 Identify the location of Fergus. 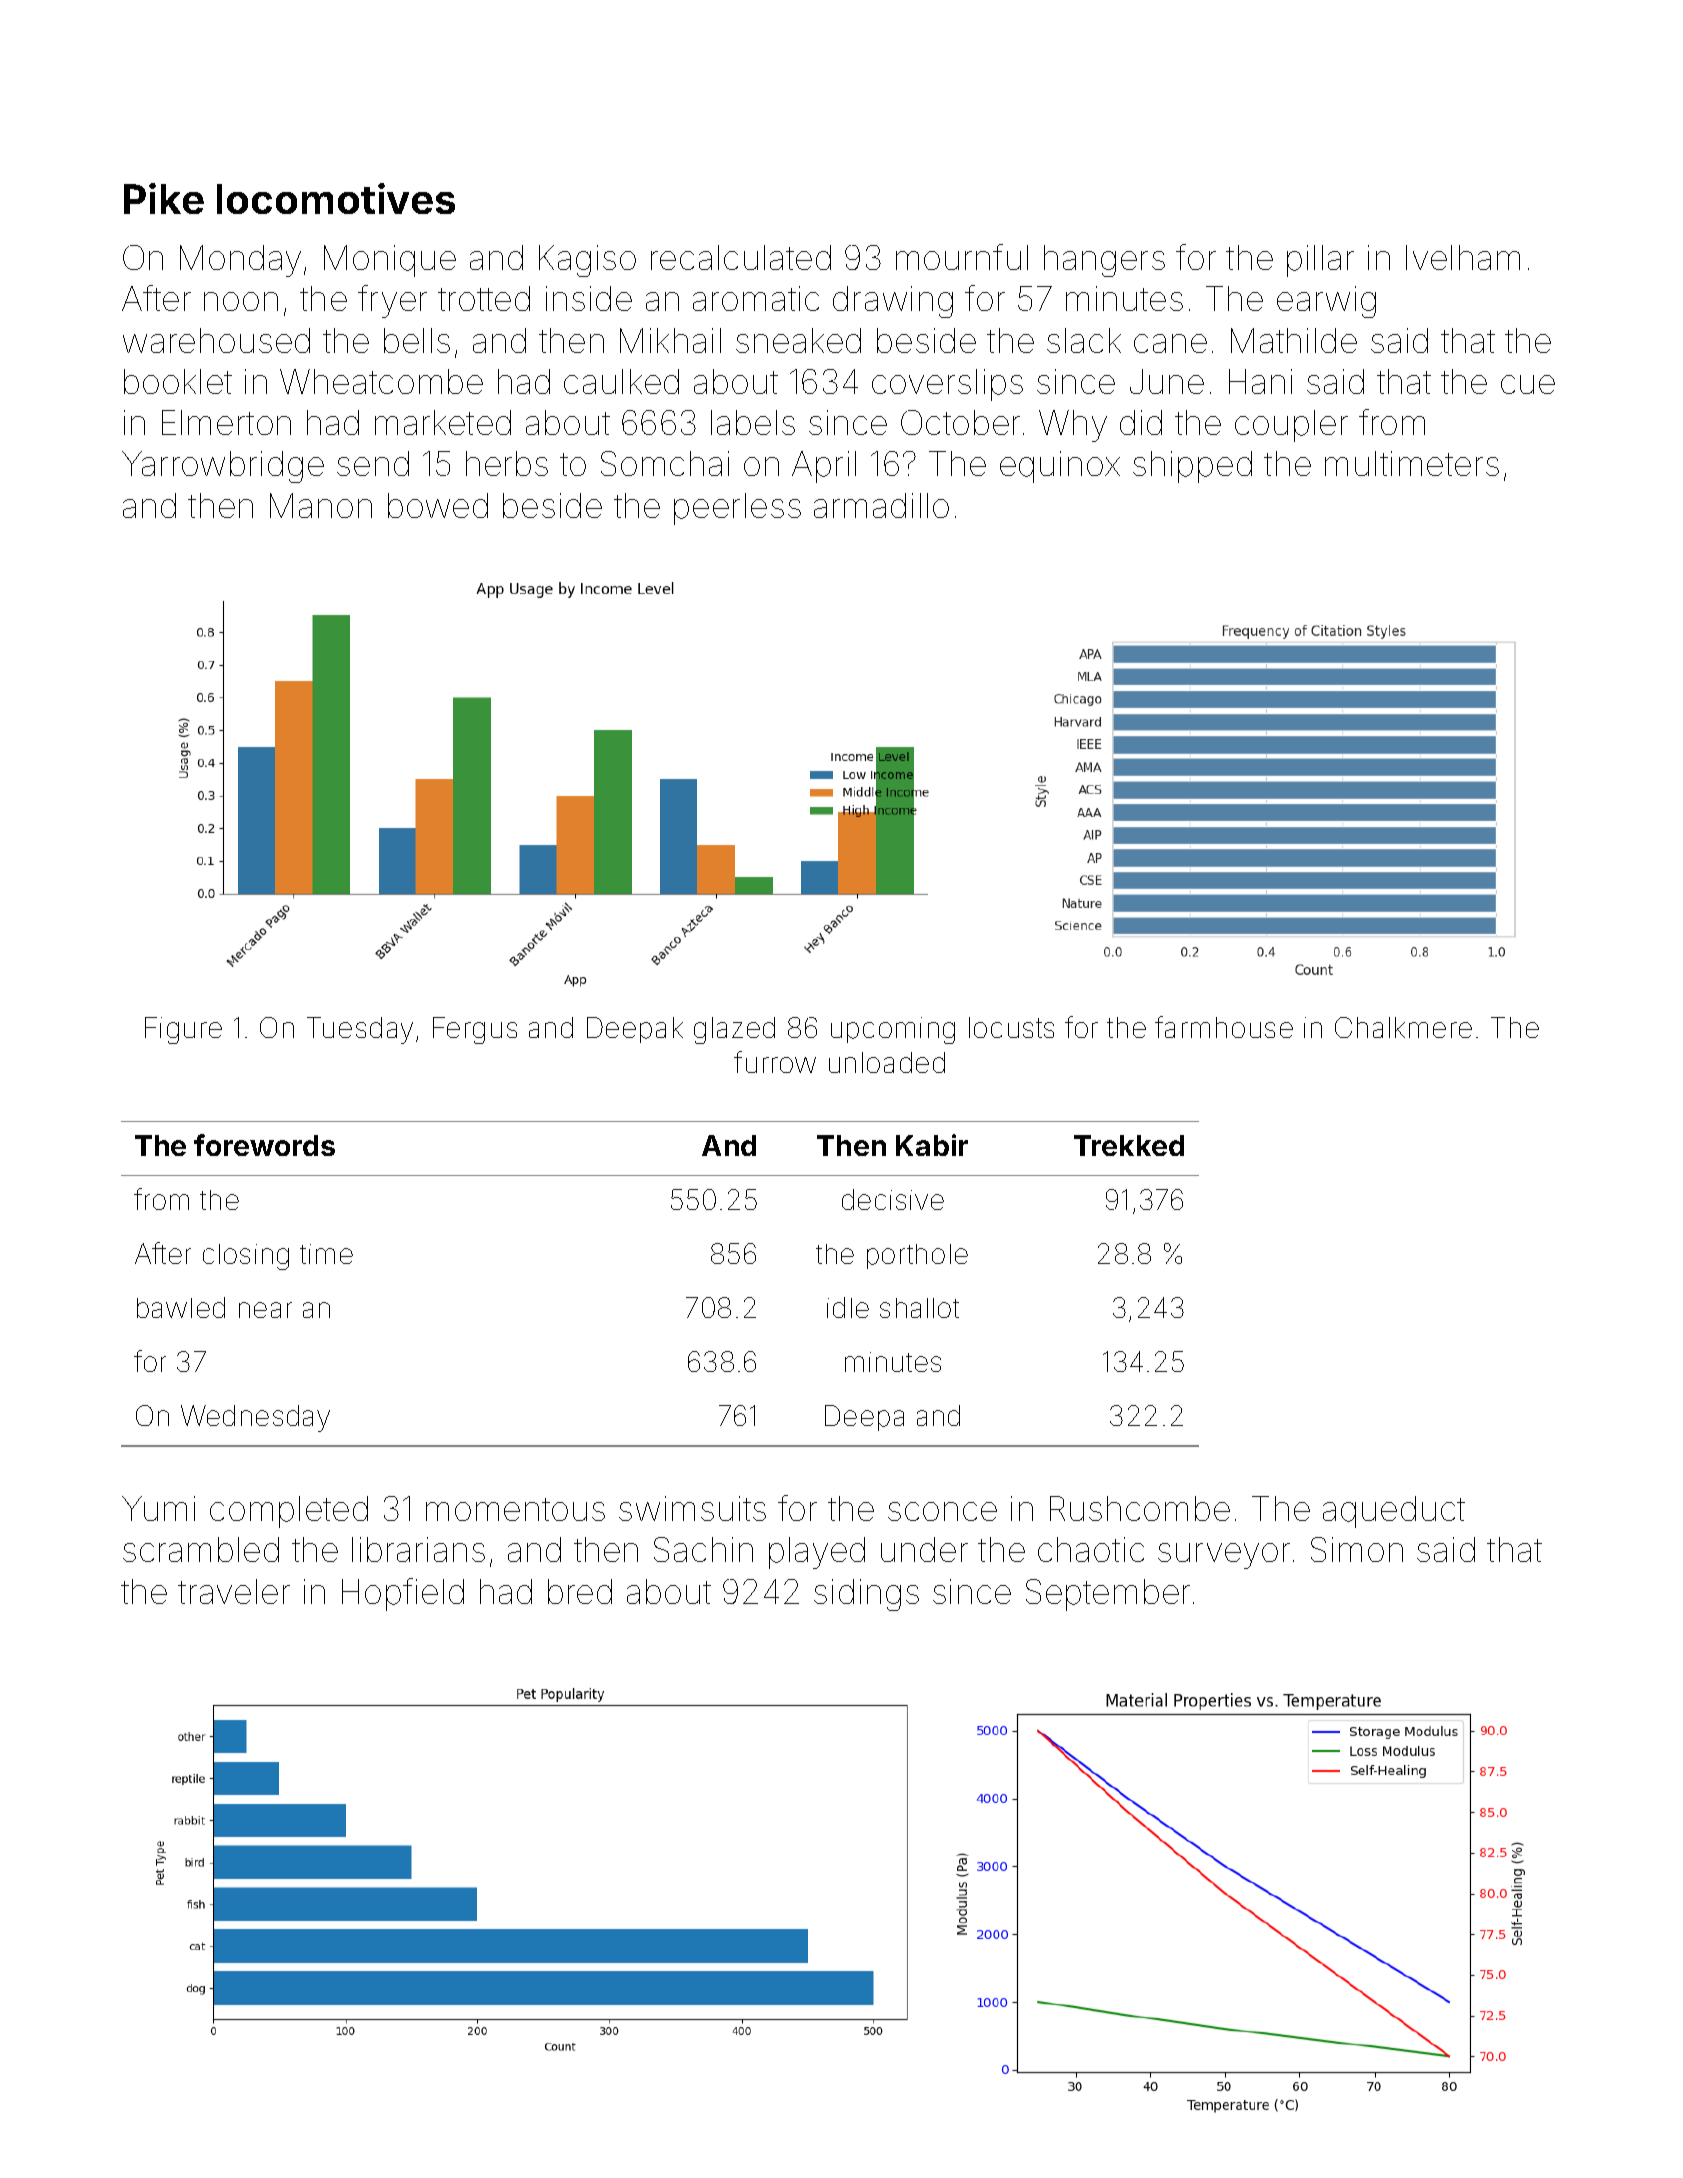
(475, 1030).
